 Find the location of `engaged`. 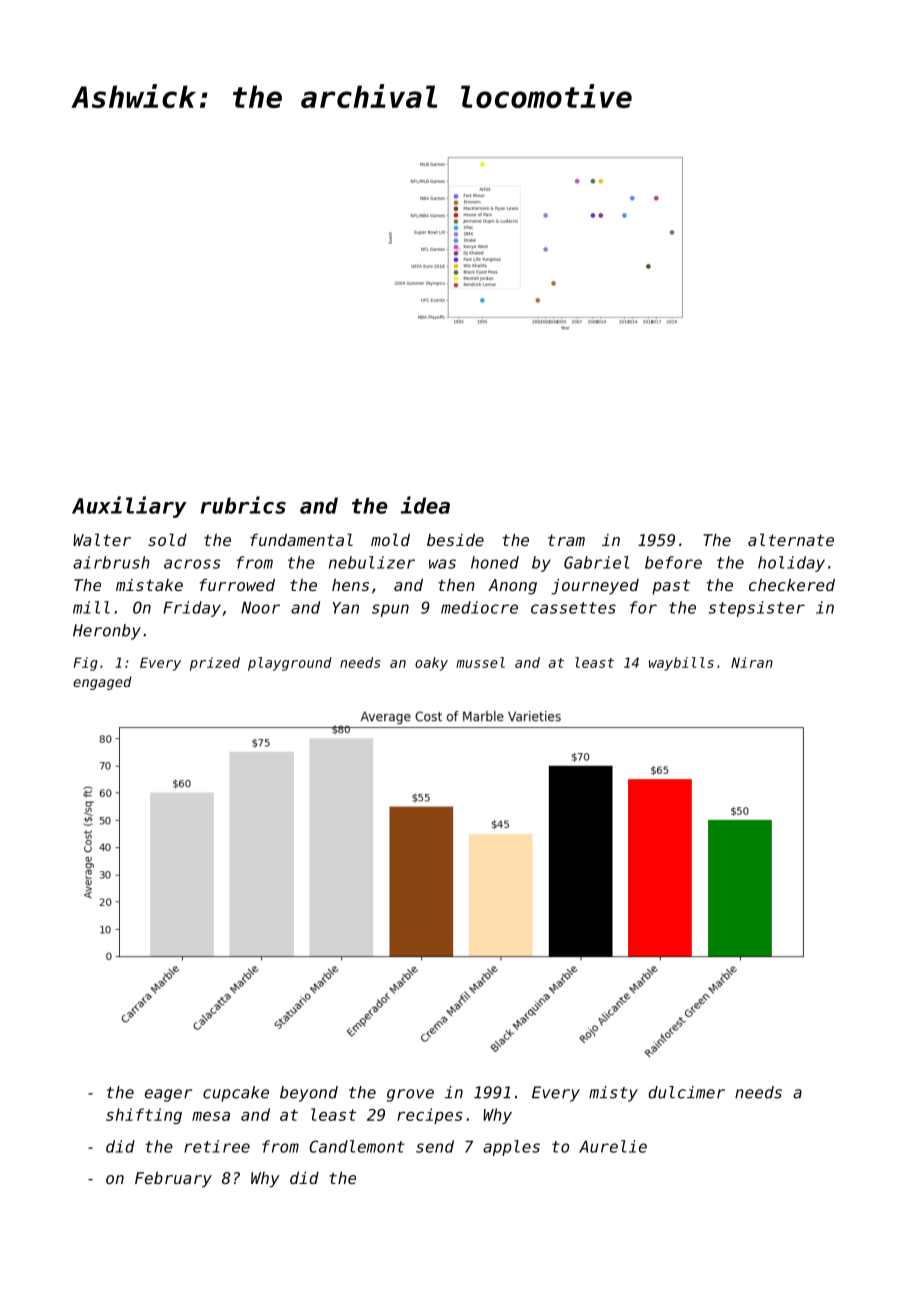

engaged is located at coordinates (102, 683).
